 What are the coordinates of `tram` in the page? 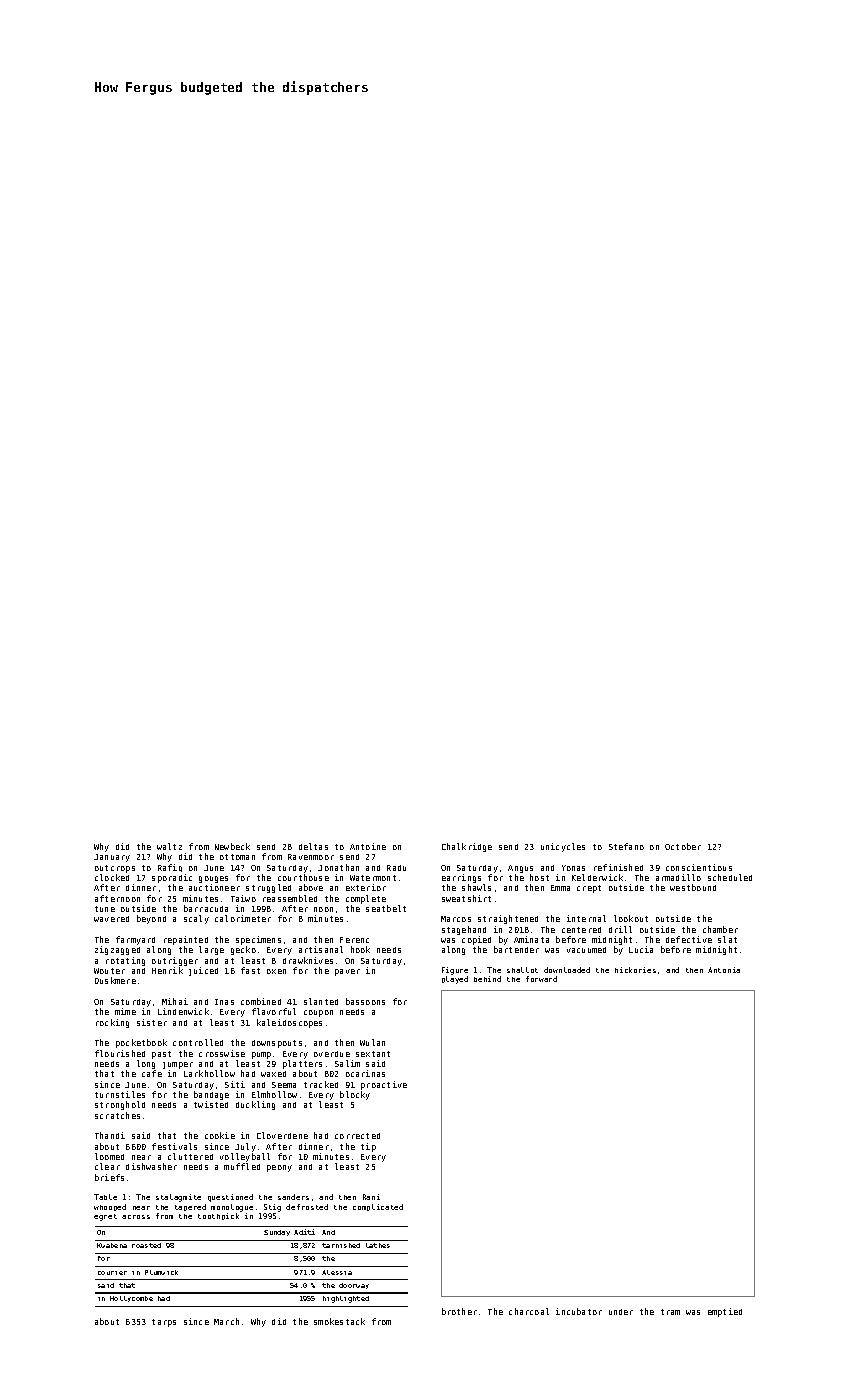 It's located at (670, 1312).
